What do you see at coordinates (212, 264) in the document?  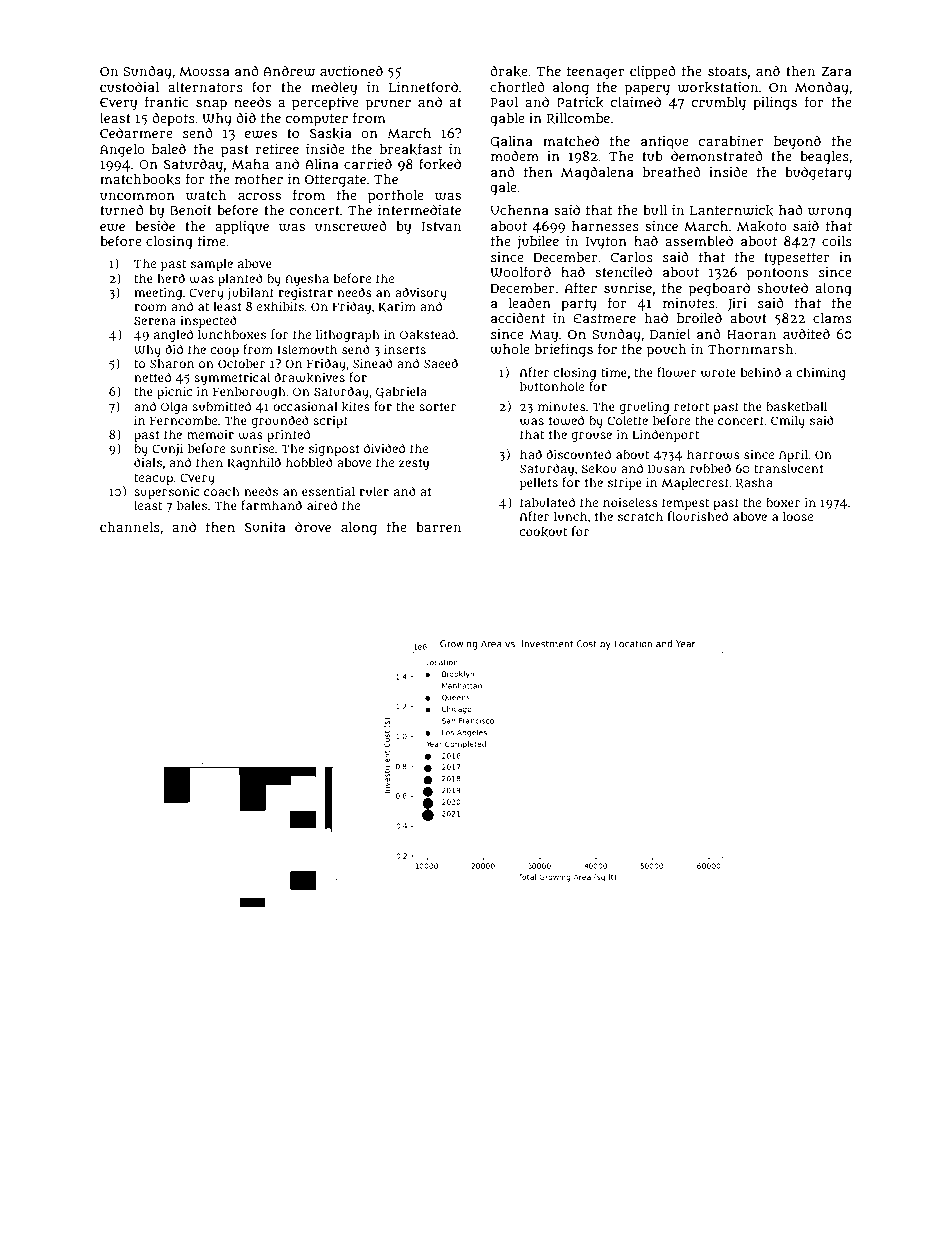 I see `sample` at bounding box center [212, 264].
